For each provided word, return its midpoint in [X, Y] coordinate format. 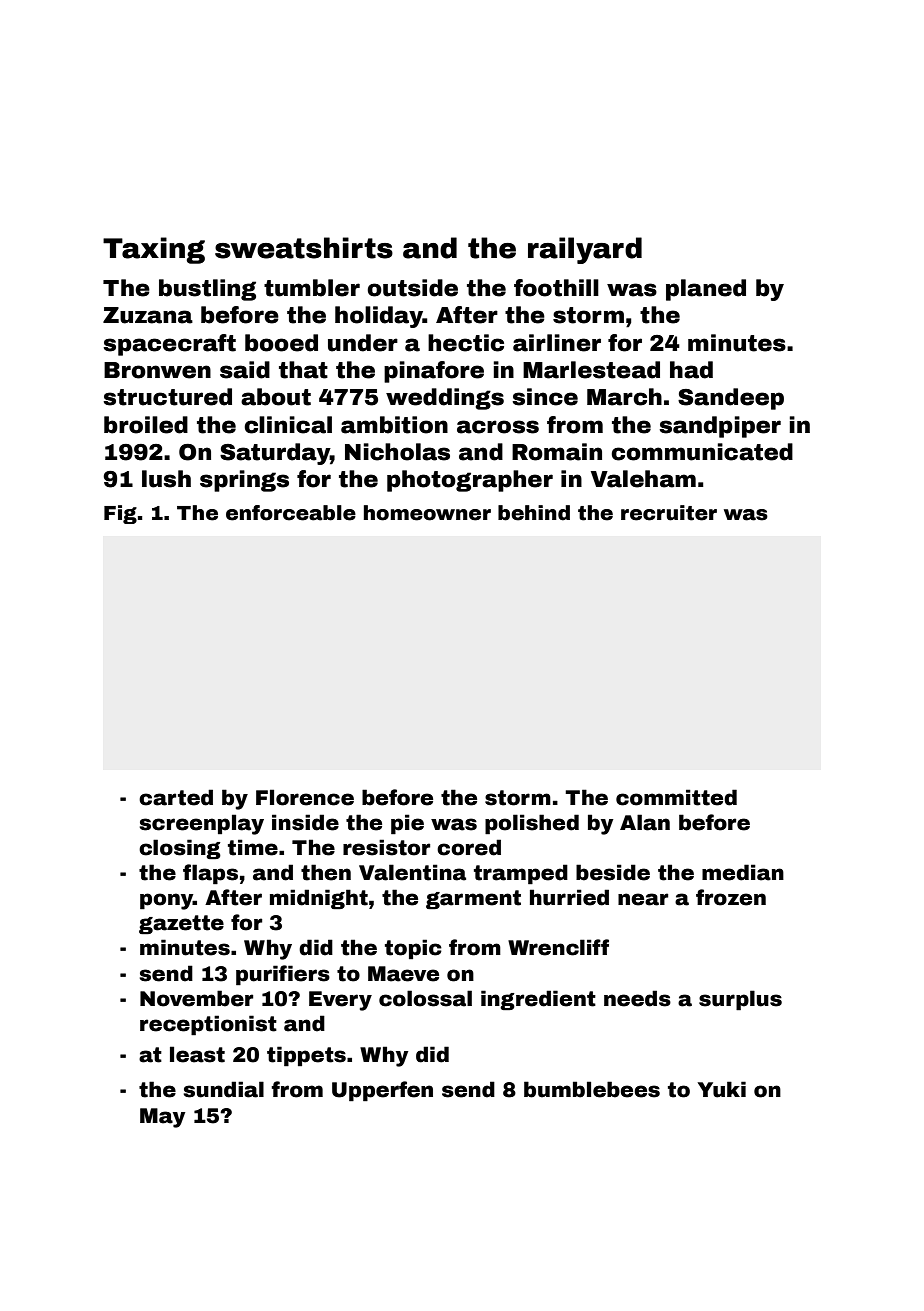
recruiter [669, 513]
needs [637, 998]
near [643, 899]
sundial [223, 1089]
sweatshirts [304, 248]
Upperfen [382, 1091]
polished [532, 824]
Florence [305, 797]
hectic [466, 343]
